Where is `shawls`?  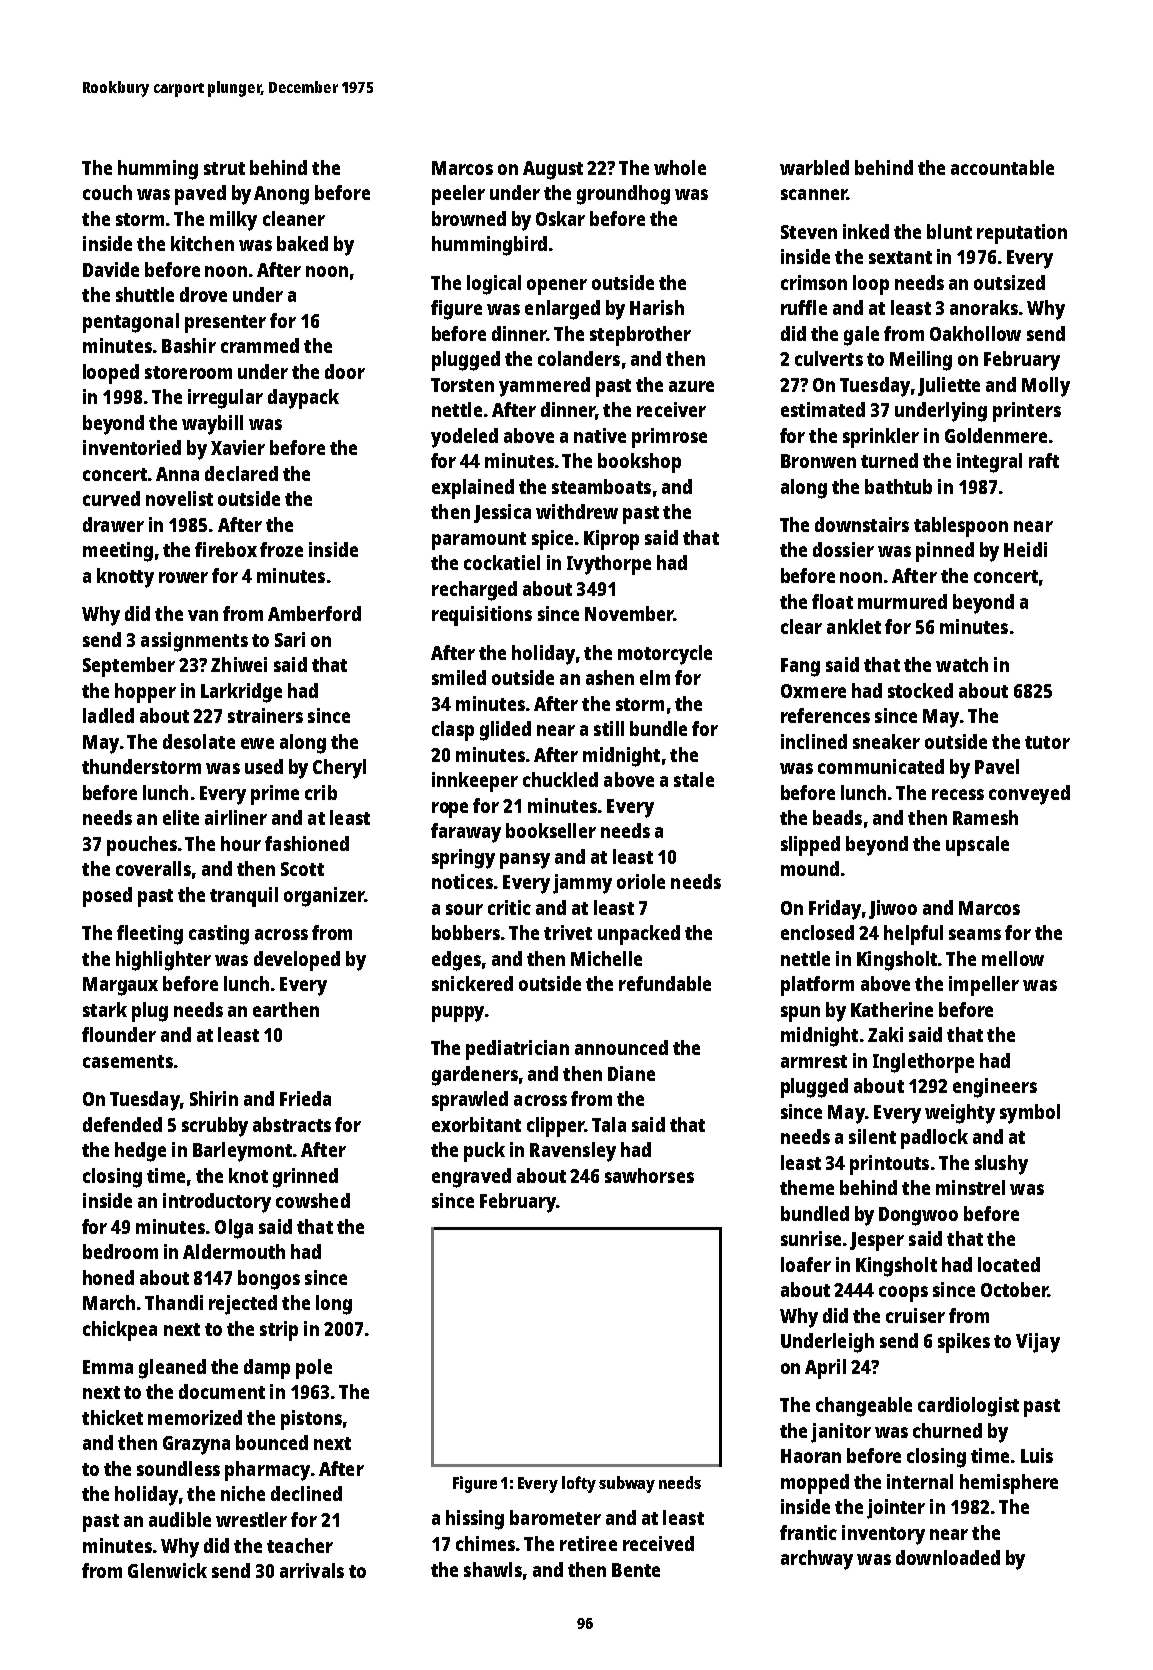
shawls is located at coordinates (493, 1569).
